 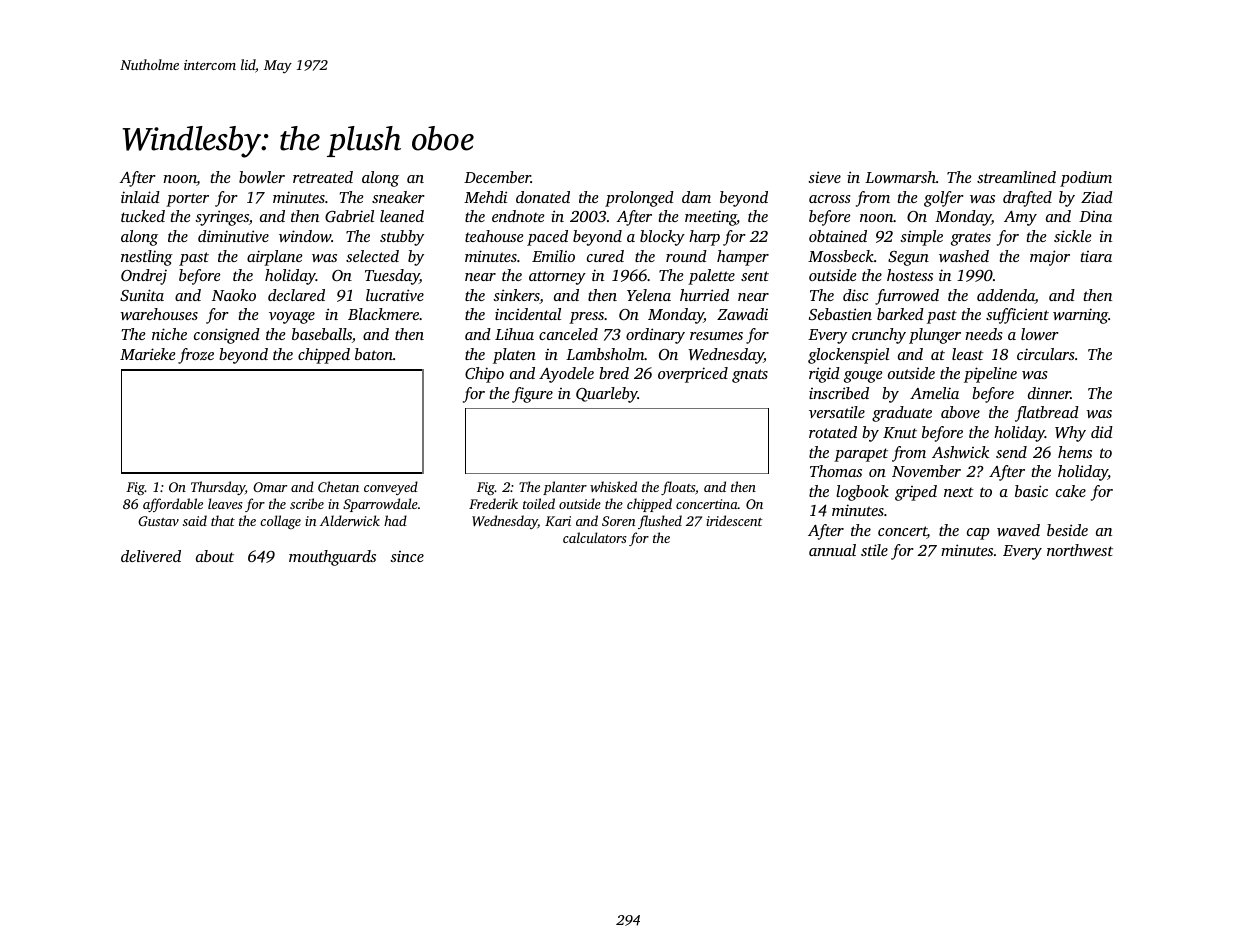 What do you see at coordinates (833, 432) in the page?
I see `rotated` at bounding box center [833, 432].
